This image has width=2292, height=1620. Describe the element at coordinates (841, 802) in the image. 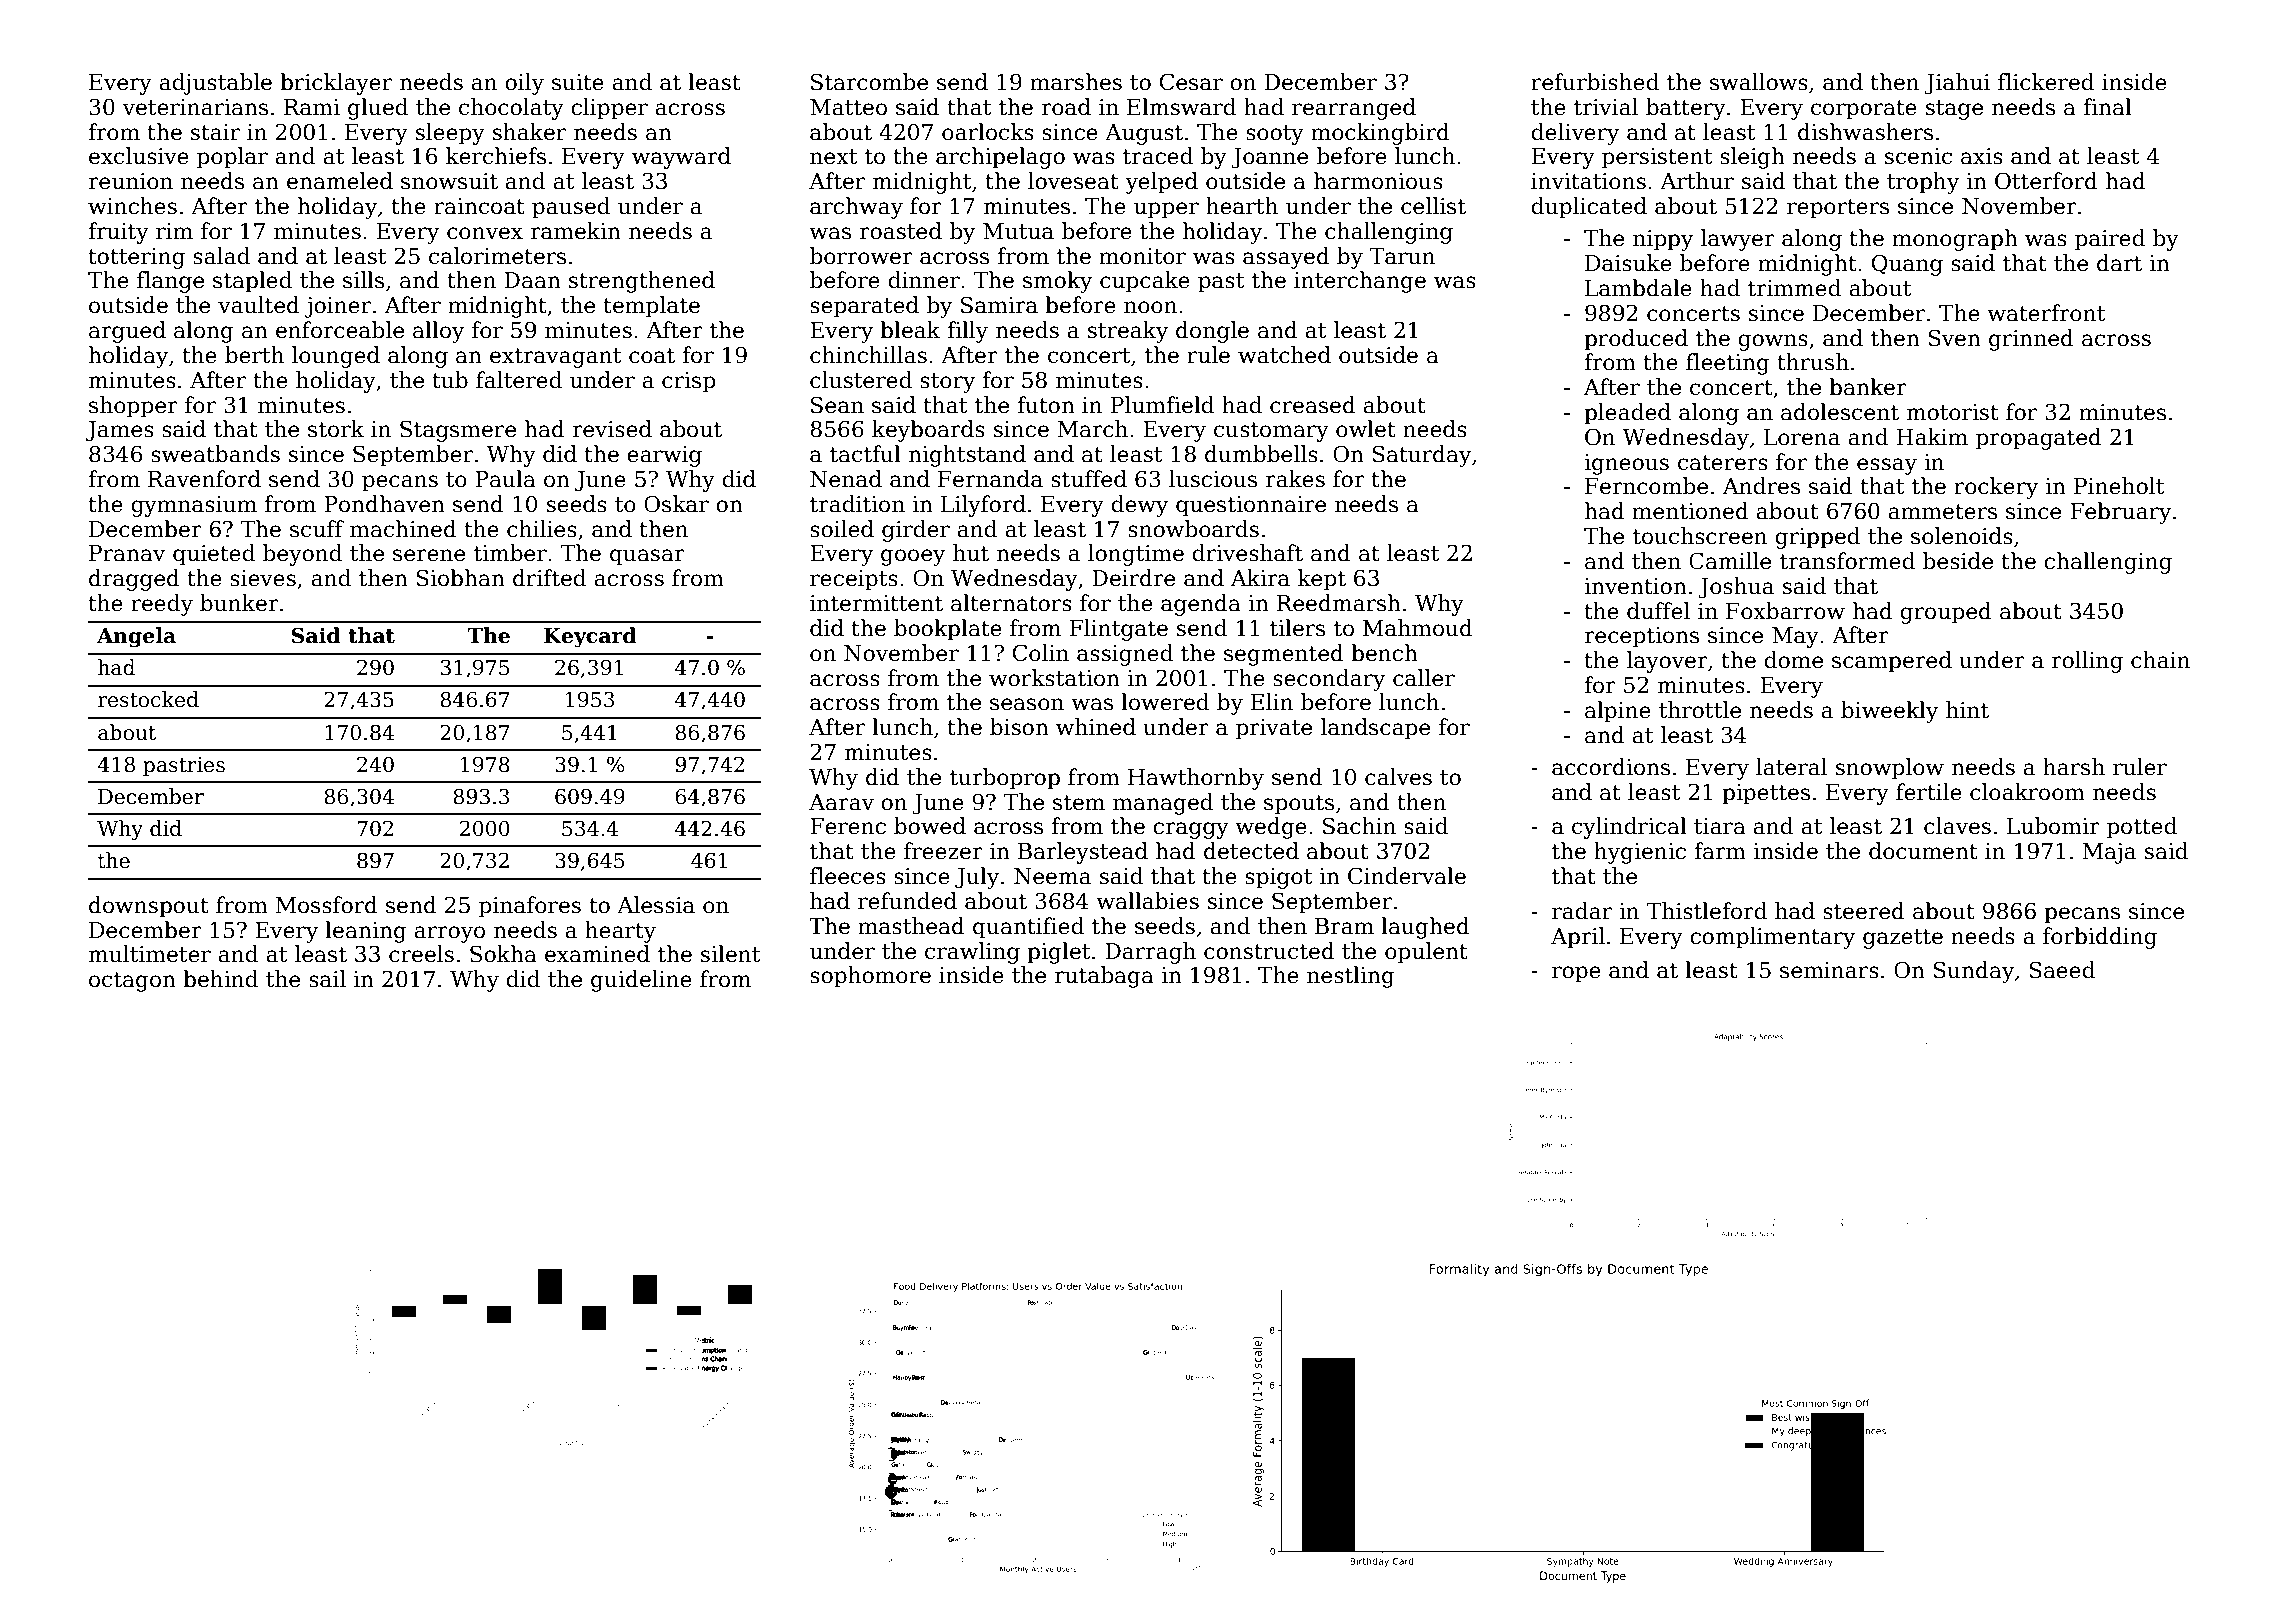

I see `Aarav` at that location.
